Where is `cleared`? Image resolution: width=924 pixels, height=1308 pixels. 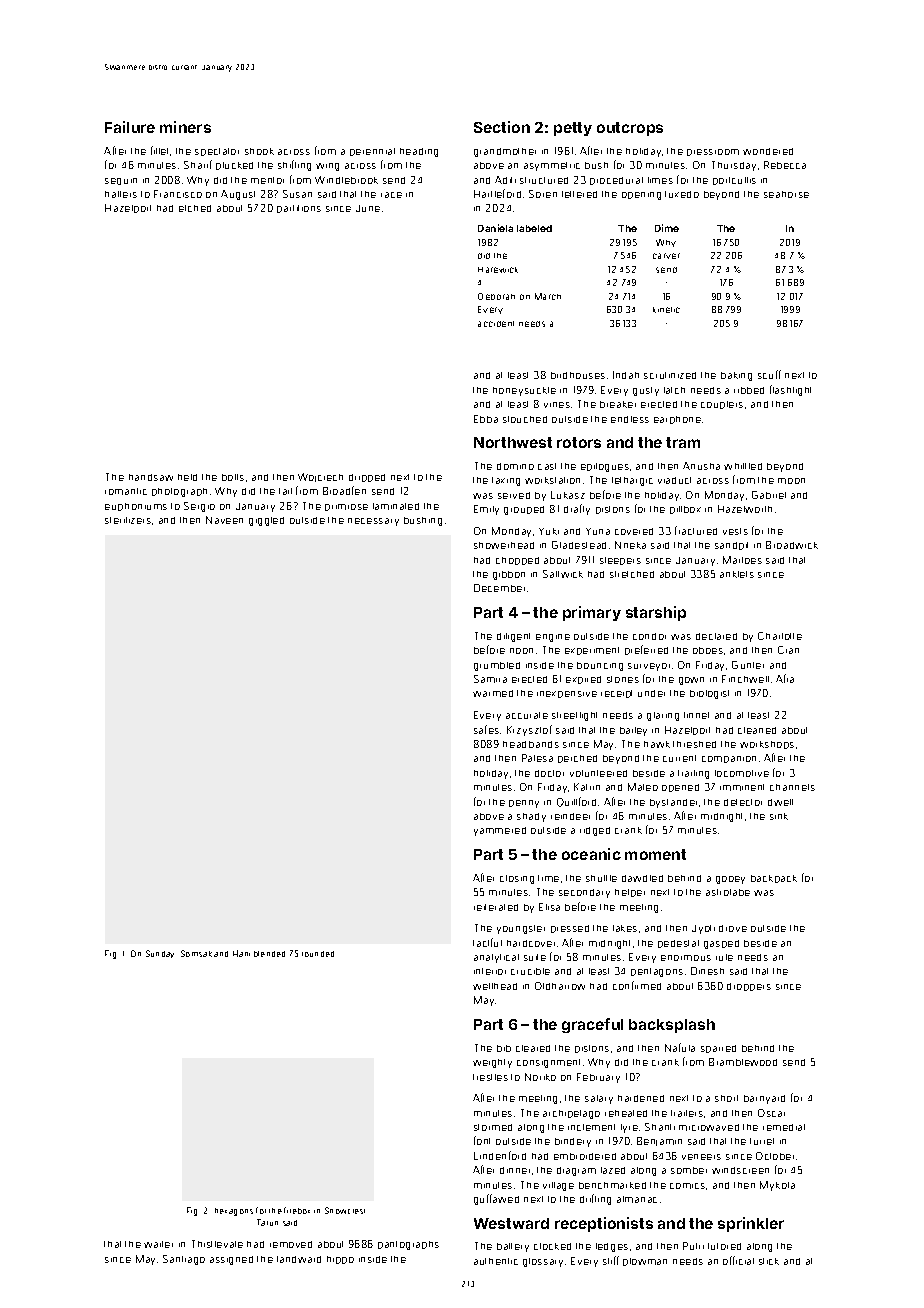
cleared is located at coordinates (533, 1048).
